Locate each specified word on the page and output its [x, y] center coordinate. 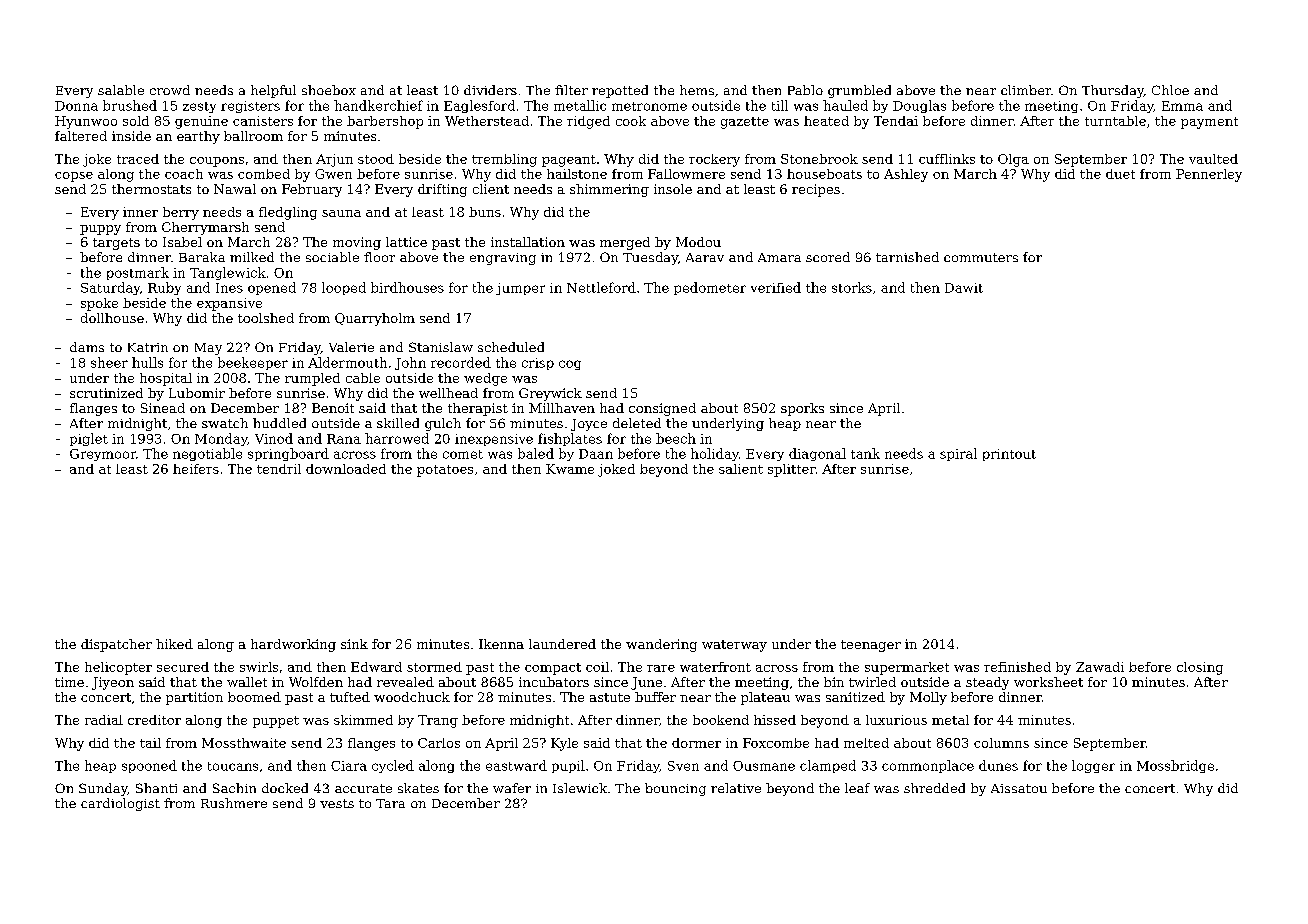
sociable [332, 257]
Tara [390, 803]
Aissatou [1019, 788]
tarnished [907, 257]
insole [673, 189]
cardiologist [120, 804]
